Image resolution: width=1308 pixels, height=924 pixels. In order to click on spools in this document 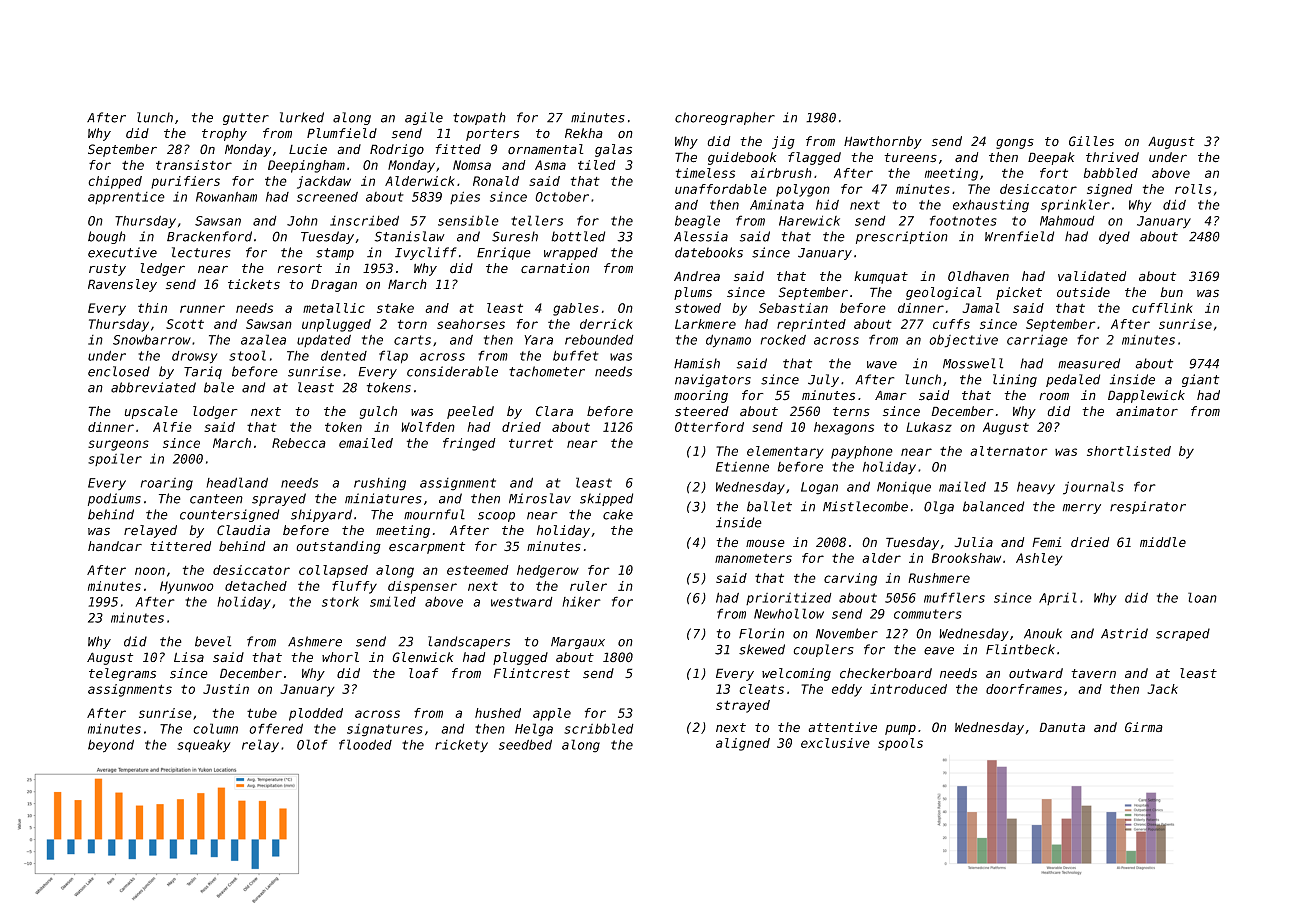, I will do `click(900, 744)`.
